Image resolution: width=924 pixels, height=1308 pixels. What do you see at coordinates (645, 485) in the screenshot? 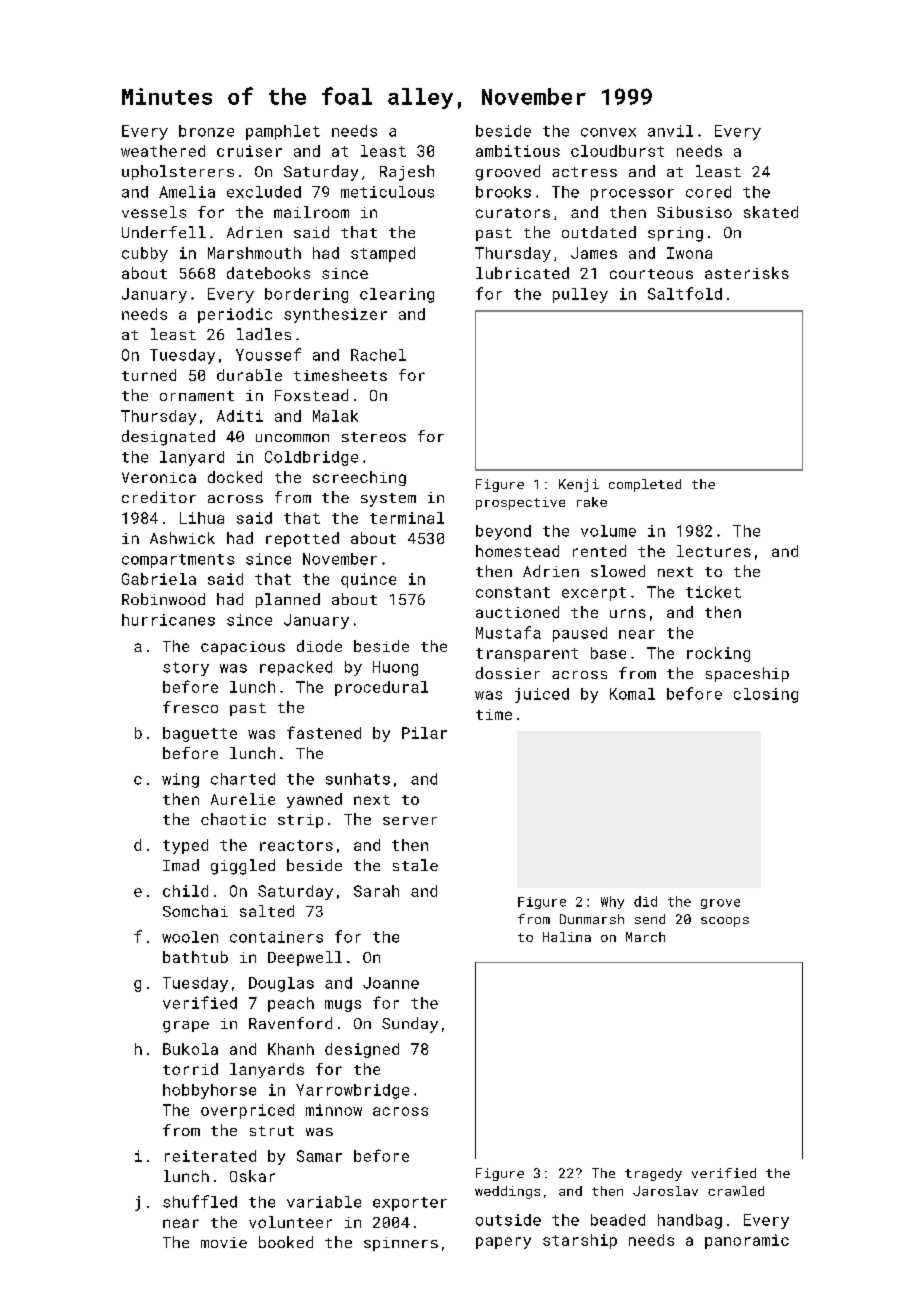
I see `completed` at bounding box center [645, 485].
